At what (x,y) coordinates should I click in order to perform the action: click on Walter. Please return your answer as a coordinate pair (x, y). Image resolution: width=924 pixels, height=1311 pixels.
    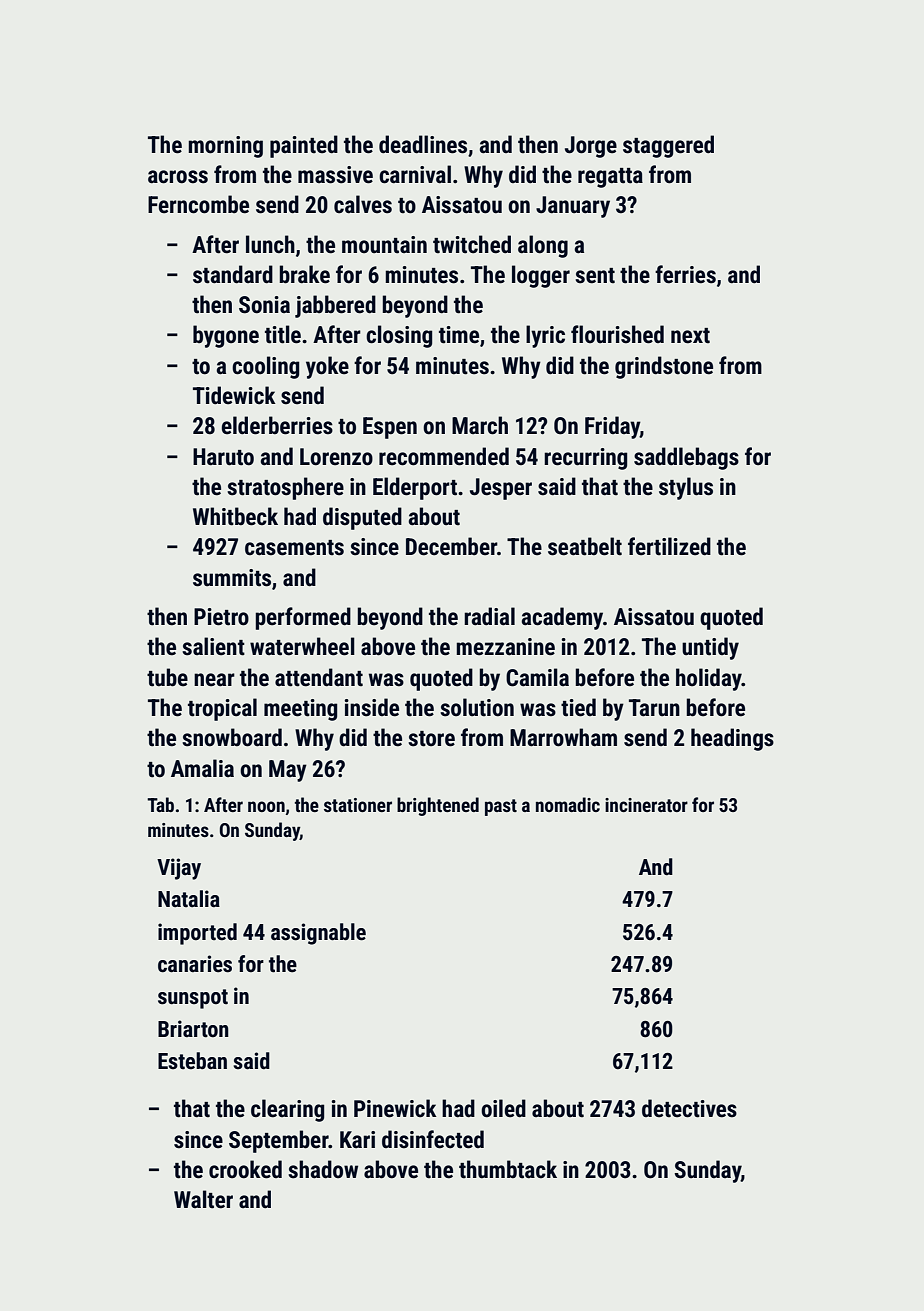
    Looking at the image, I should click on (203, 1199).
